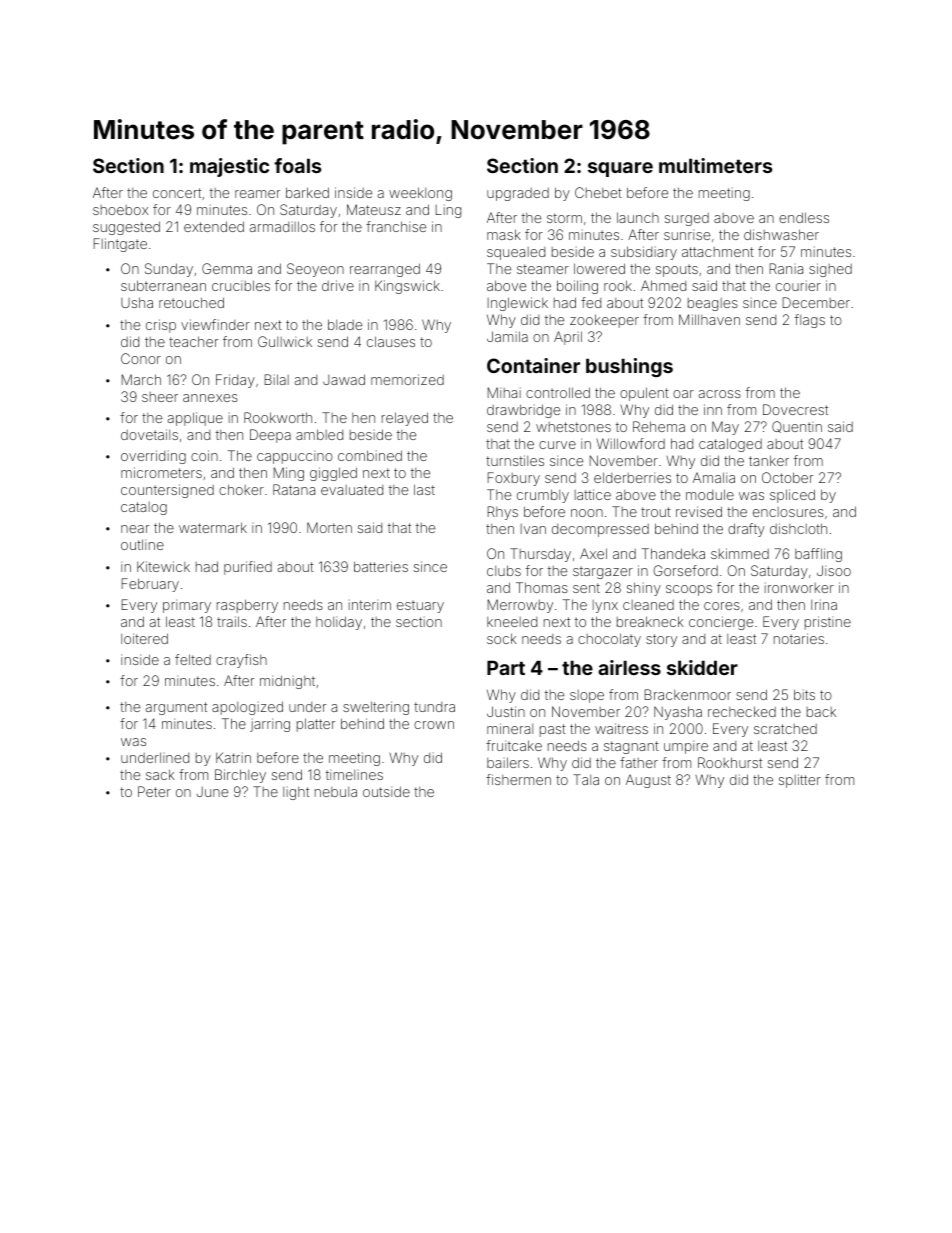 The image size is (952, 1233). What do you see at coordinates (240, 776) in the screenshot?
I see `Birchley` at bounding box center [240, 776].
